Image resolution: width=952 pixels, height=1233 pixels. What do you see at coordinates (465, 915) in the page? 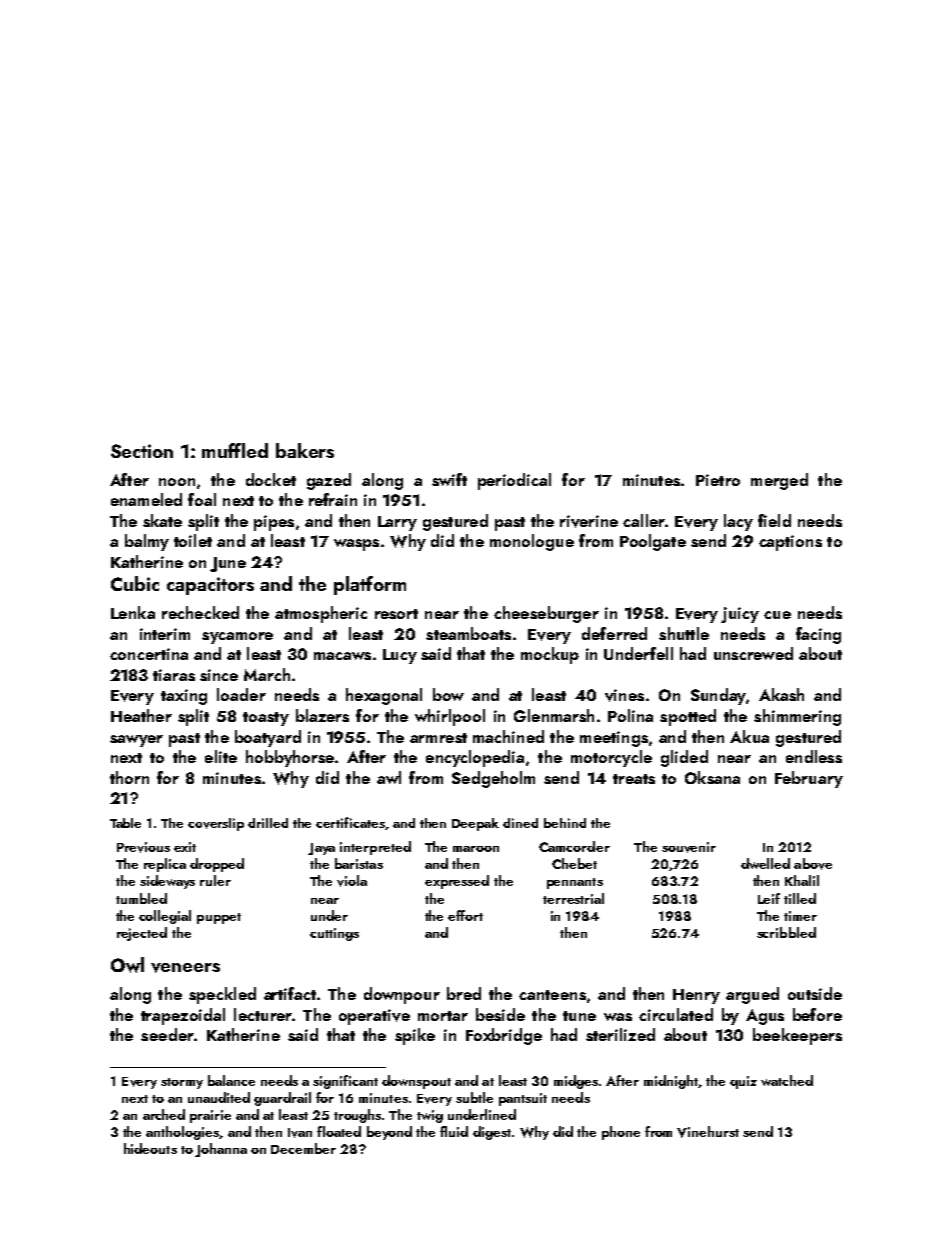
I see `effort` at bounding box center [465, 915].
